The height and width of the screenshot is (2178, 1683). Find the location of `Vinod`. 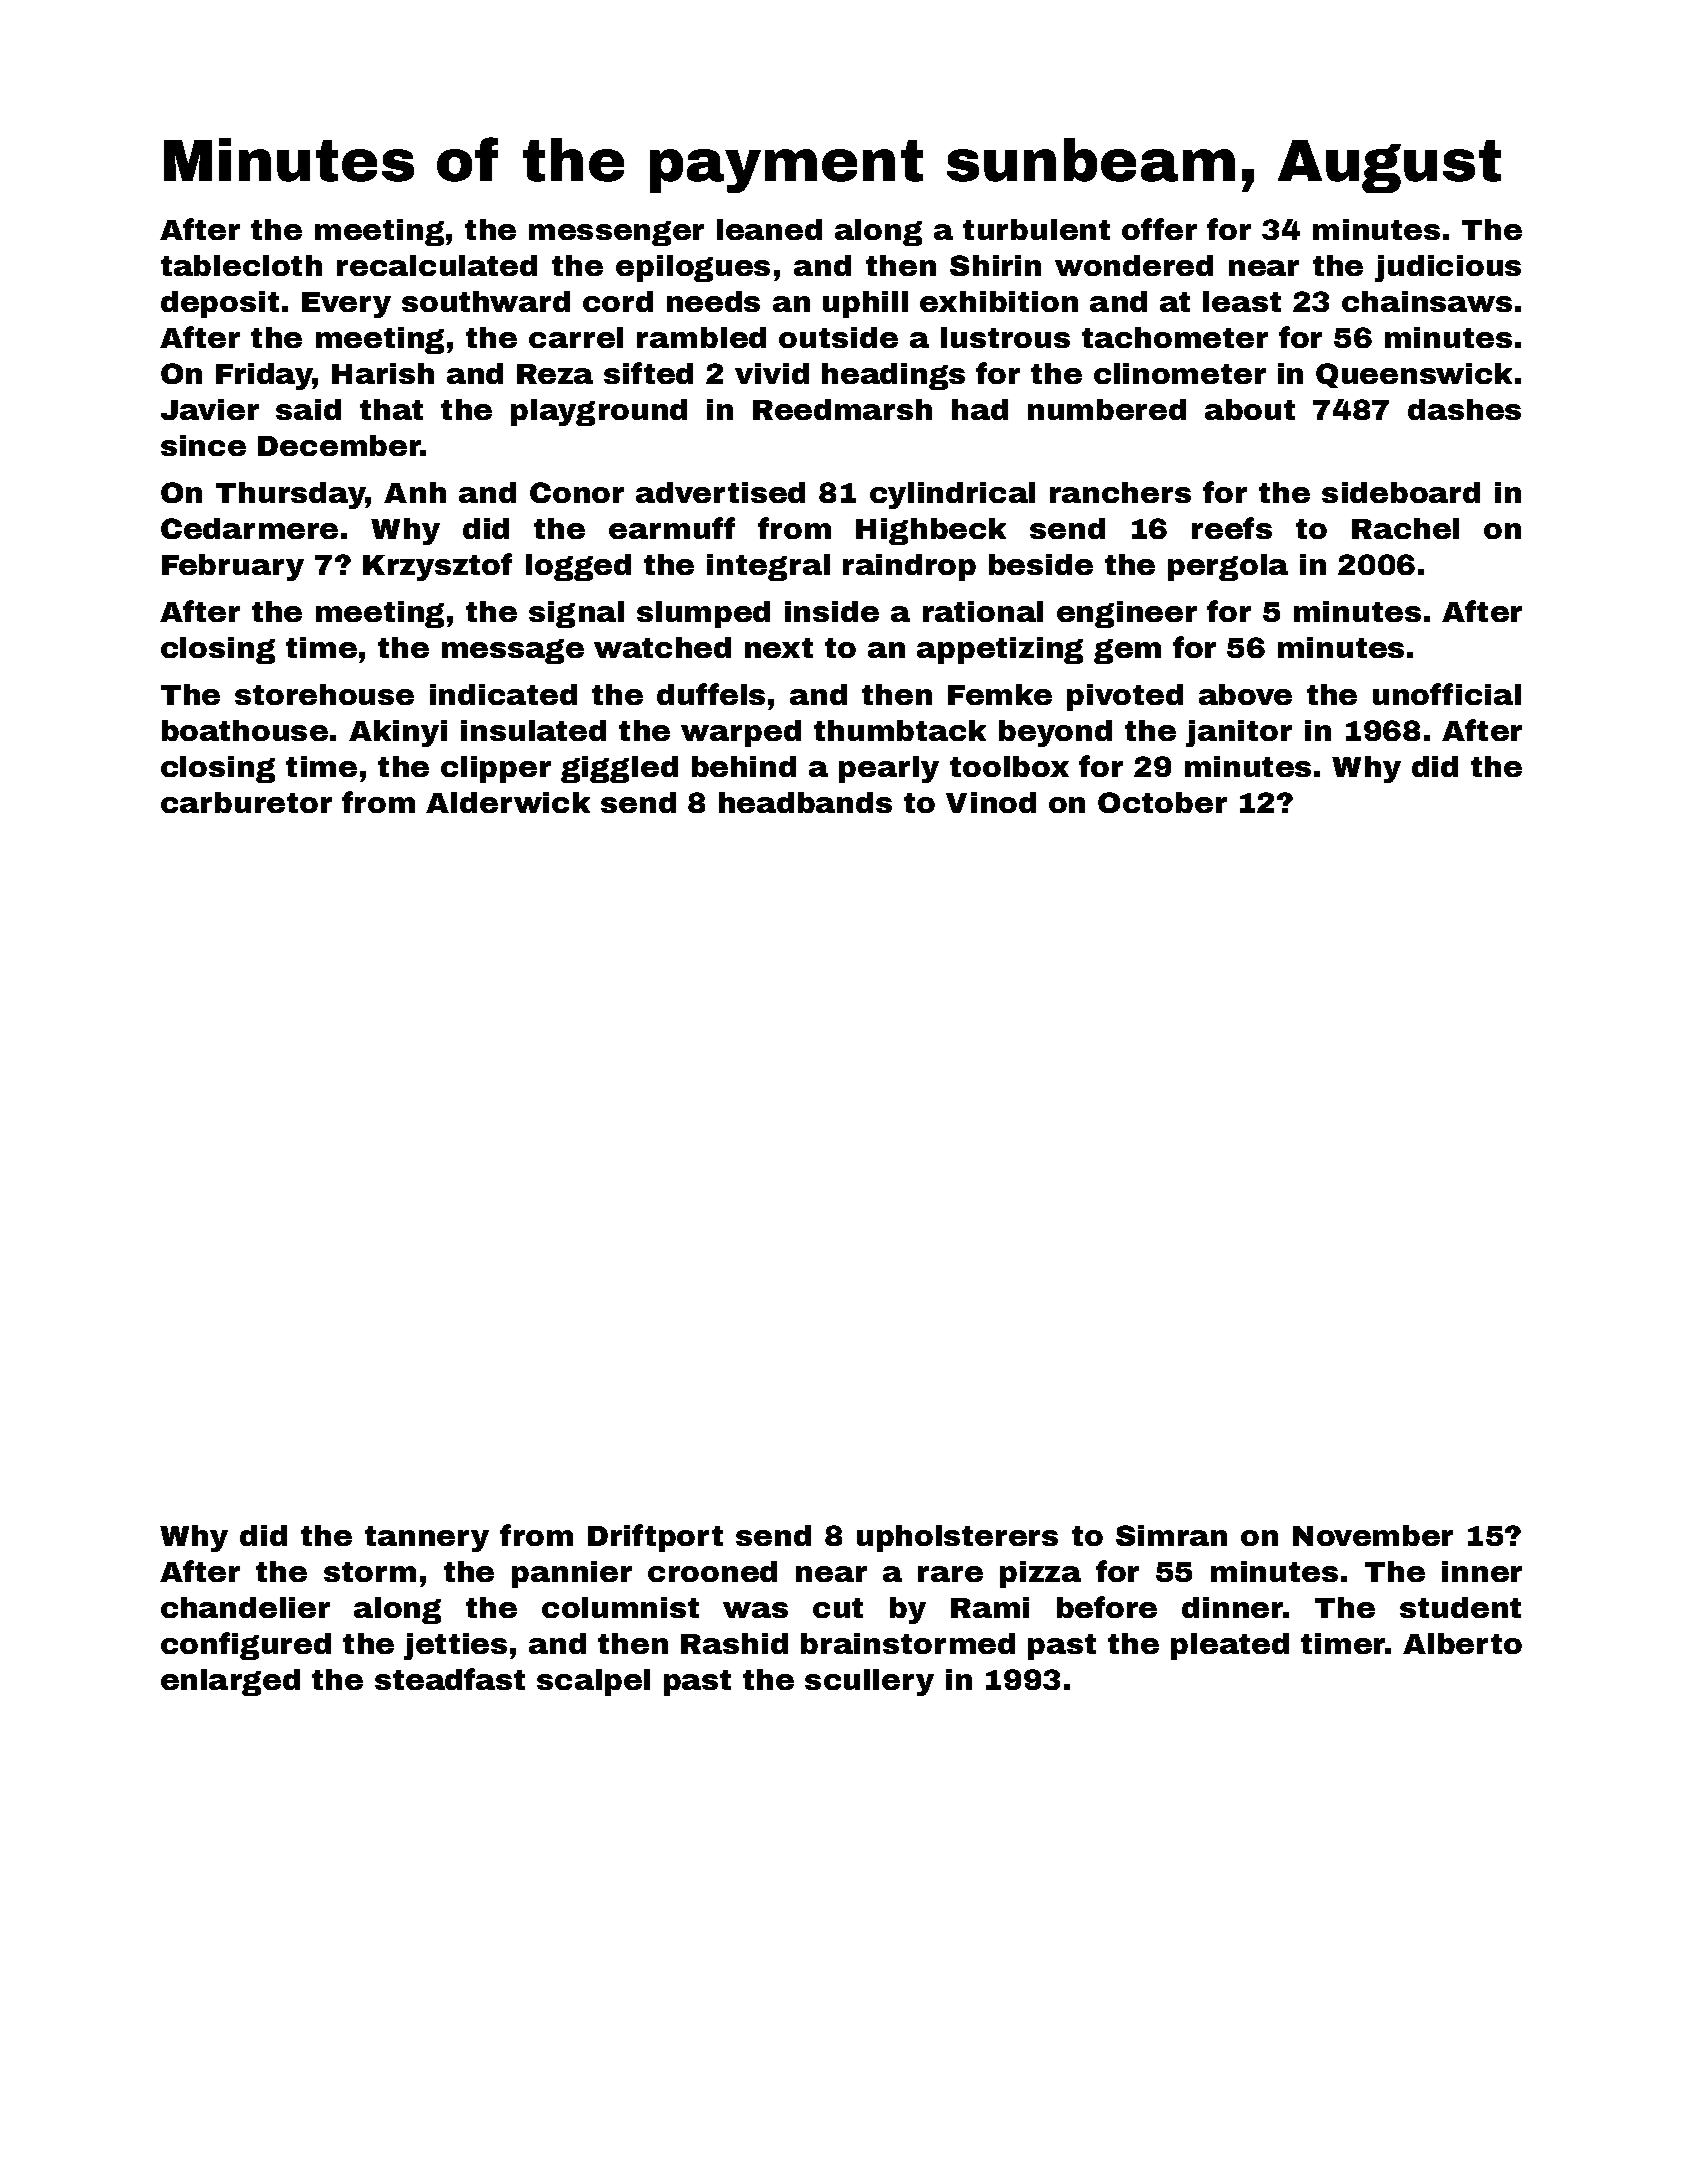

Vinod is located at coordinates (991, 802).
